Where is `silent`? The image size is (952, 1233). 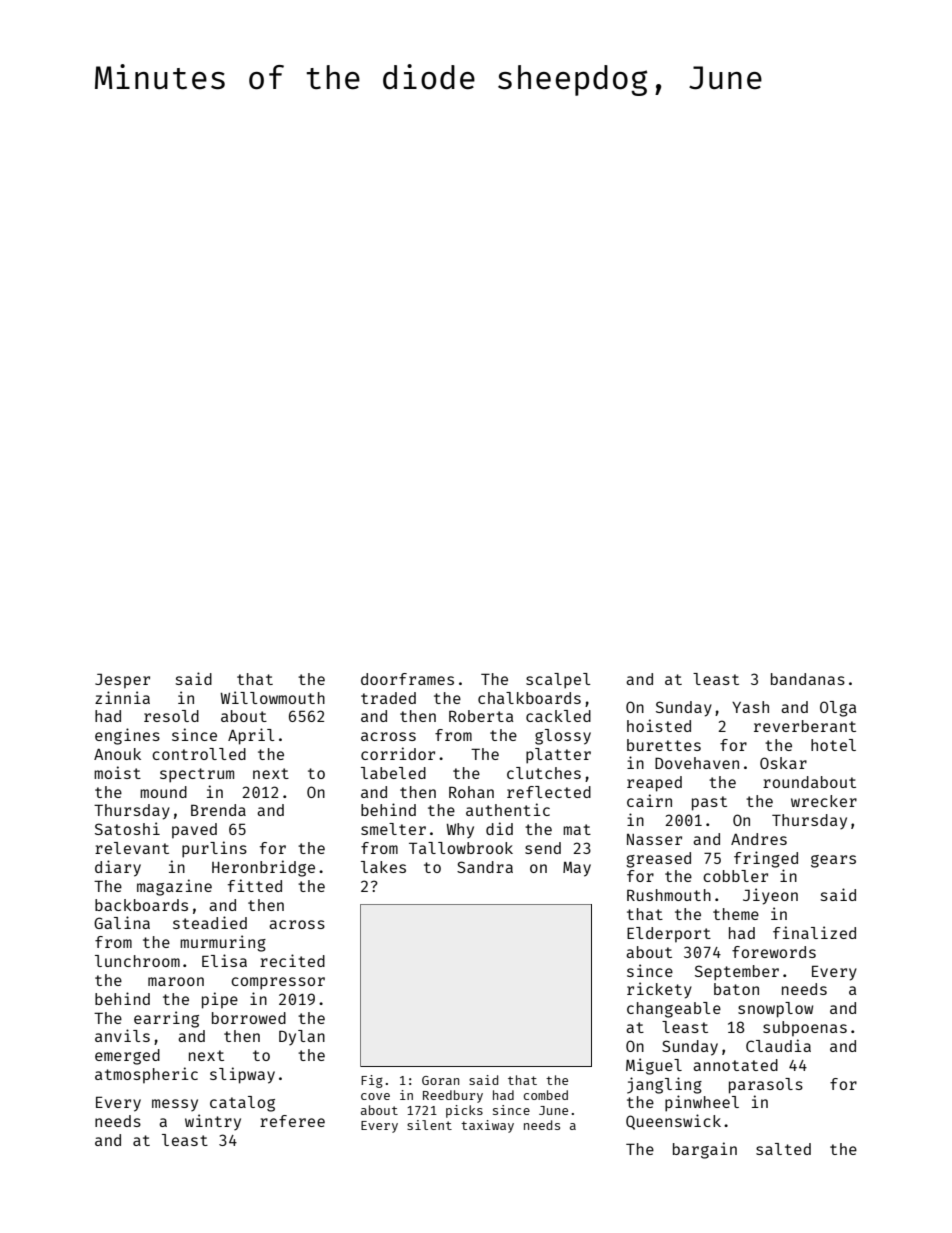 silent is located at coordinates (429, 1125).
